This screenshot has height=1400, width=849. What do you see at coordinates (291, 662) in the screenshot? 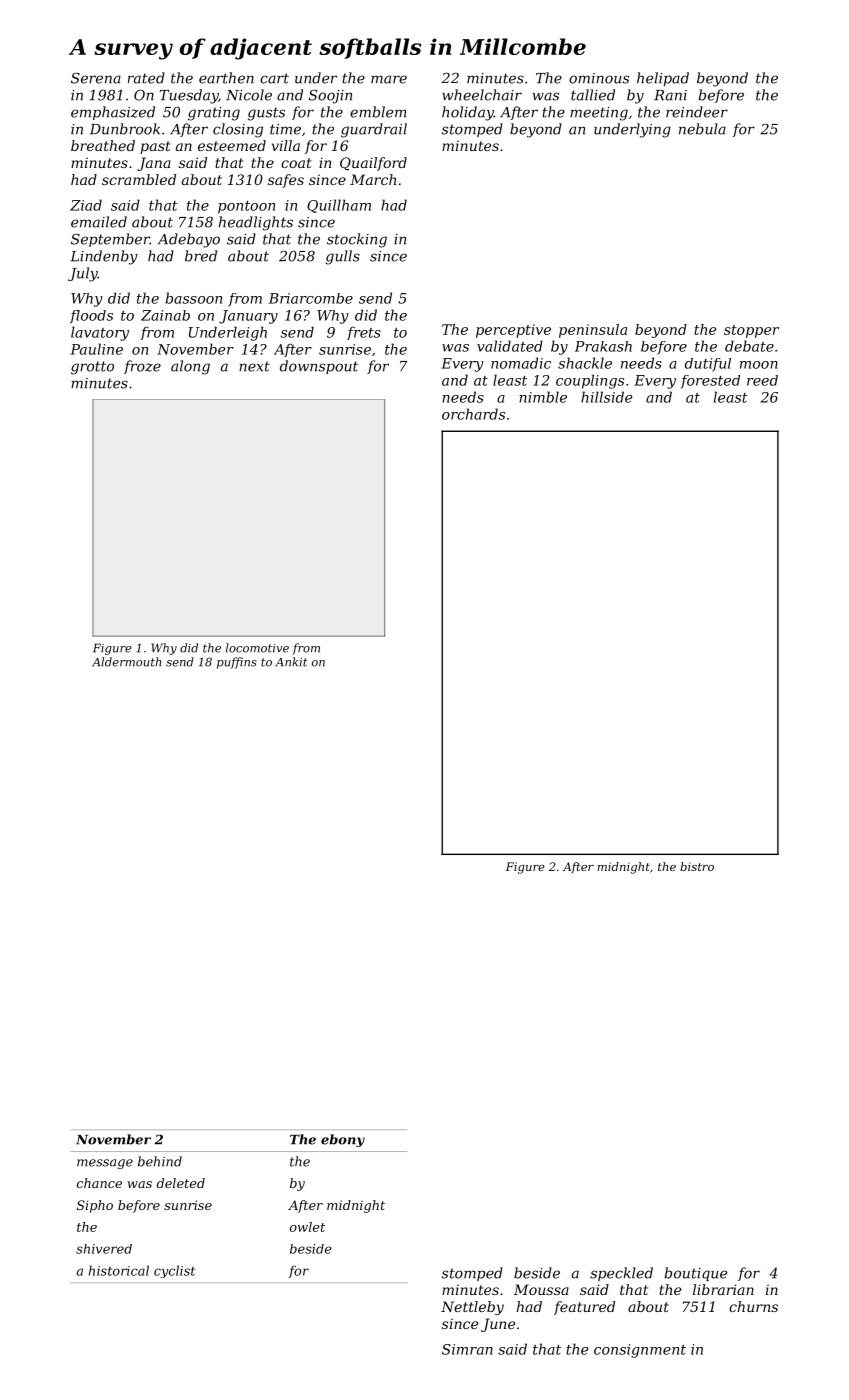
I see `Ankit` at bounding box center [291, 662].
